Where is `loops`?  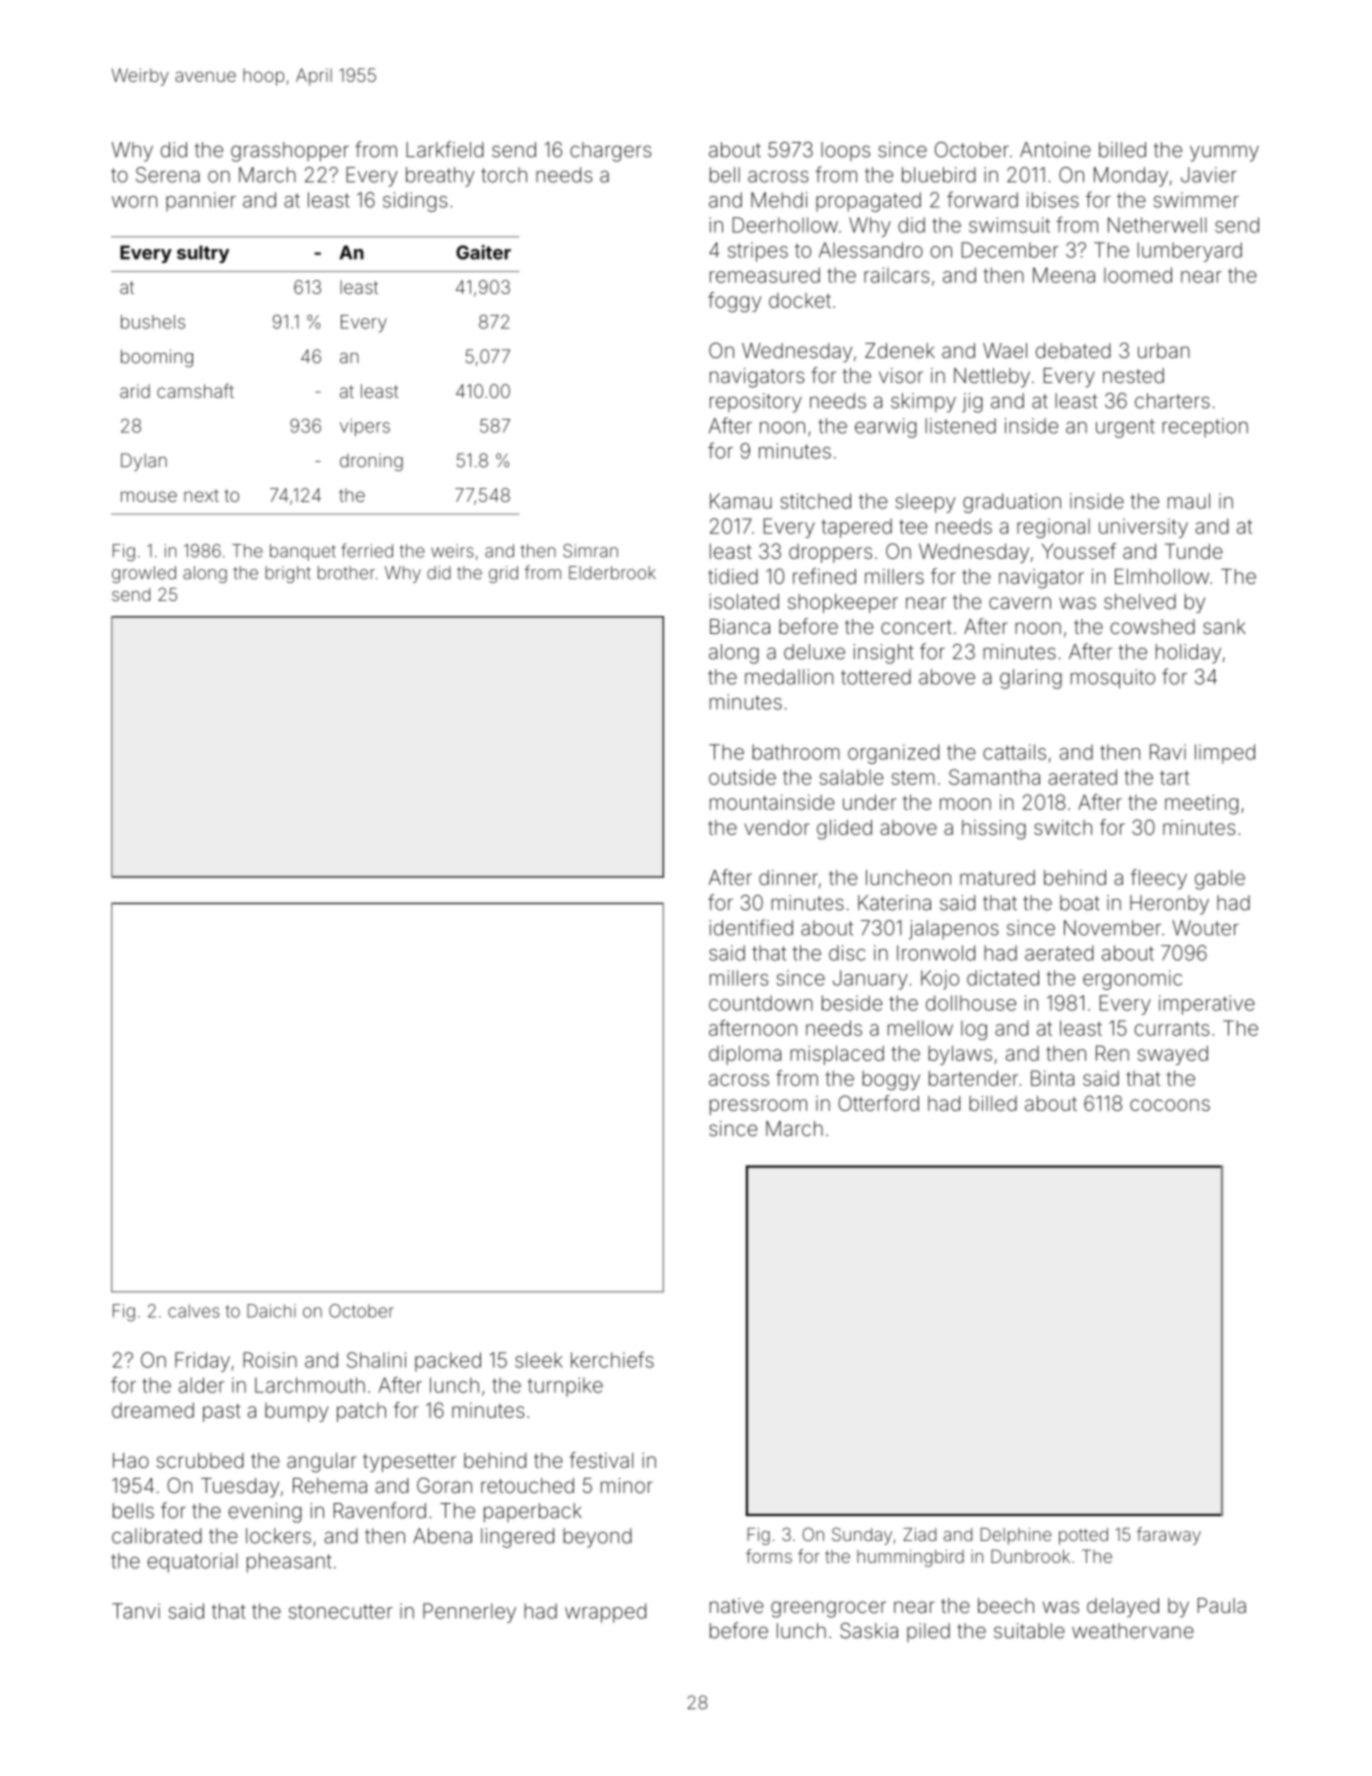
loops is located at coordinates (845, 151).
